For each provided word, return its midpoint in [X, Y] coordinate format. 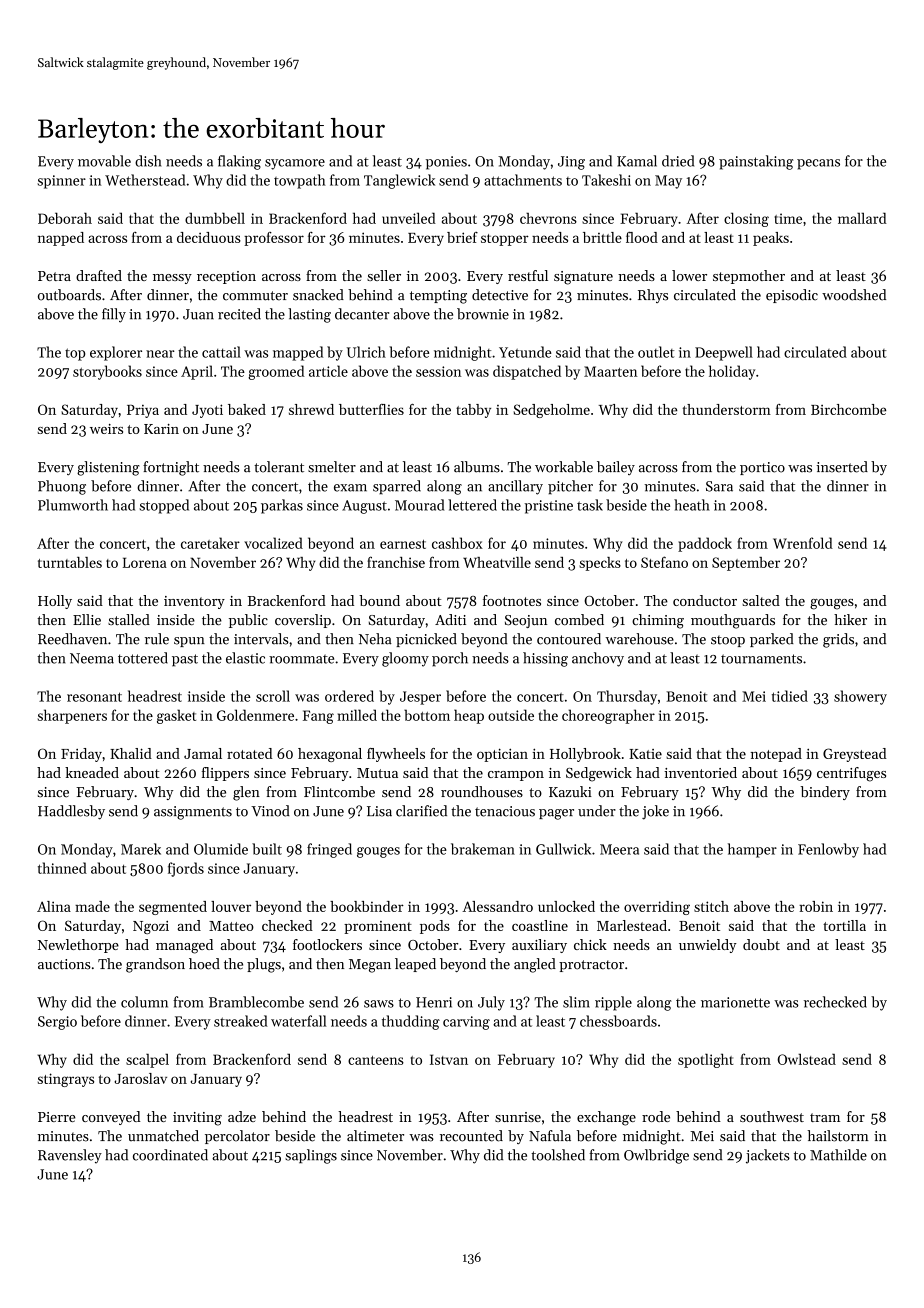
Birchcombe [848, 409]
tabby [473, 411]
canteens [376, 1060]
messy [172, 279]
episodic [792, 296]
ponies [446, 163]
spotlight [706, 1060]
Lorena [145, 562]
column [144, 1002]
